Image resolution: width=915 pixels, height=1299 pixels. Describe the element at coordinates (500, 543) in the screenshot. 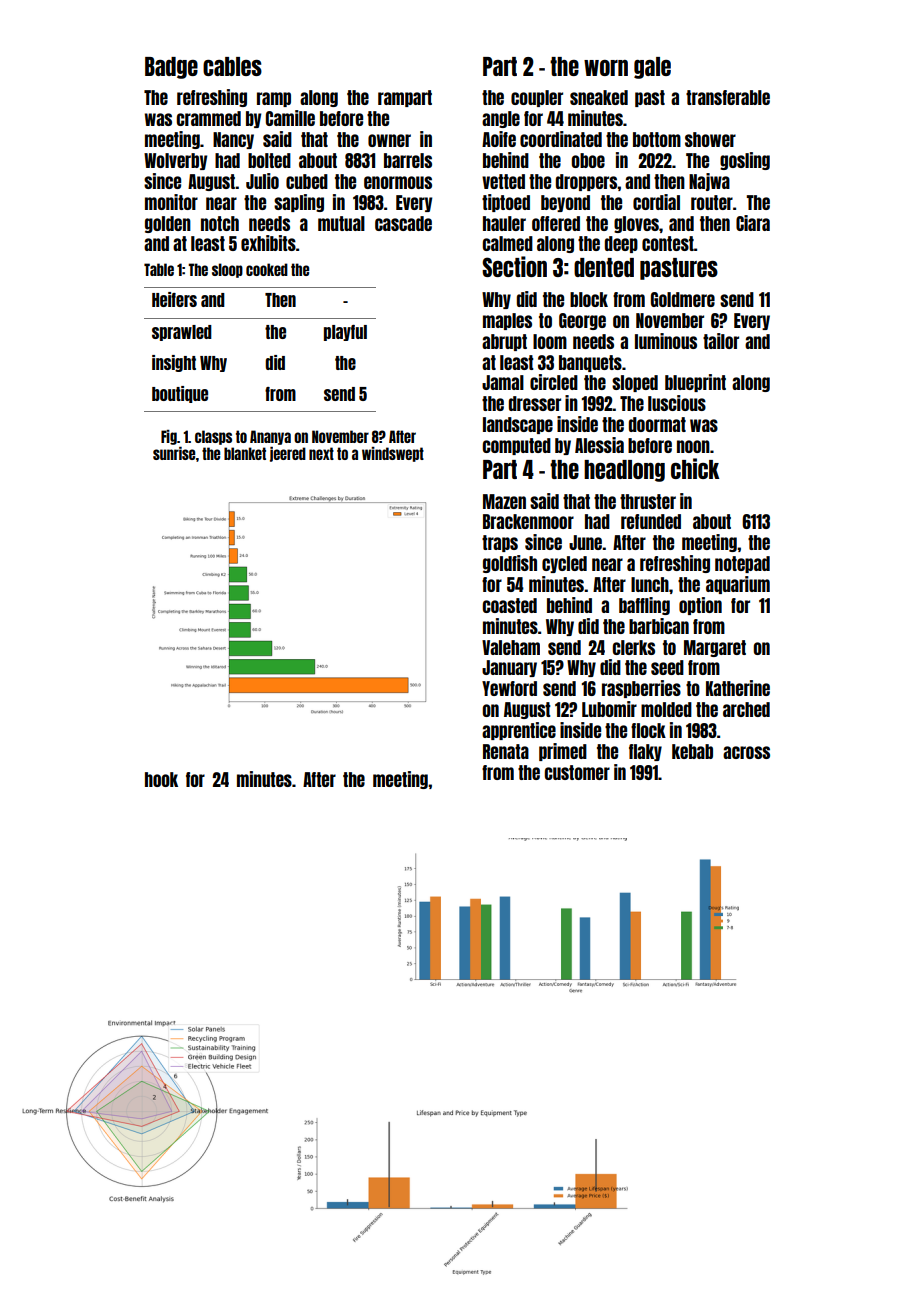

I see `traps` at that location.
